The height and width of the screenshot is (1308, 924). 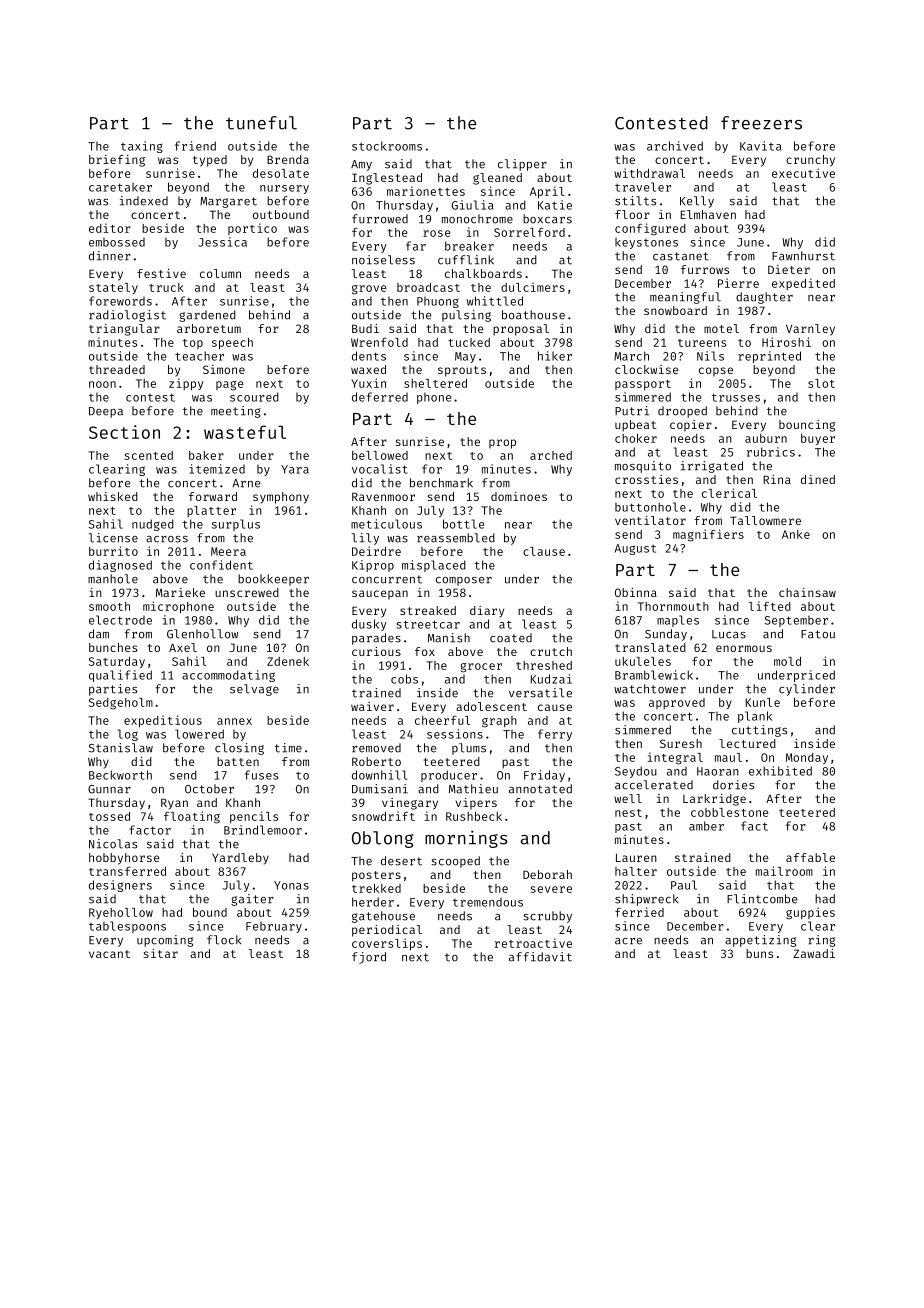 I want to click on Varnley, so click(x=810, y=330).
